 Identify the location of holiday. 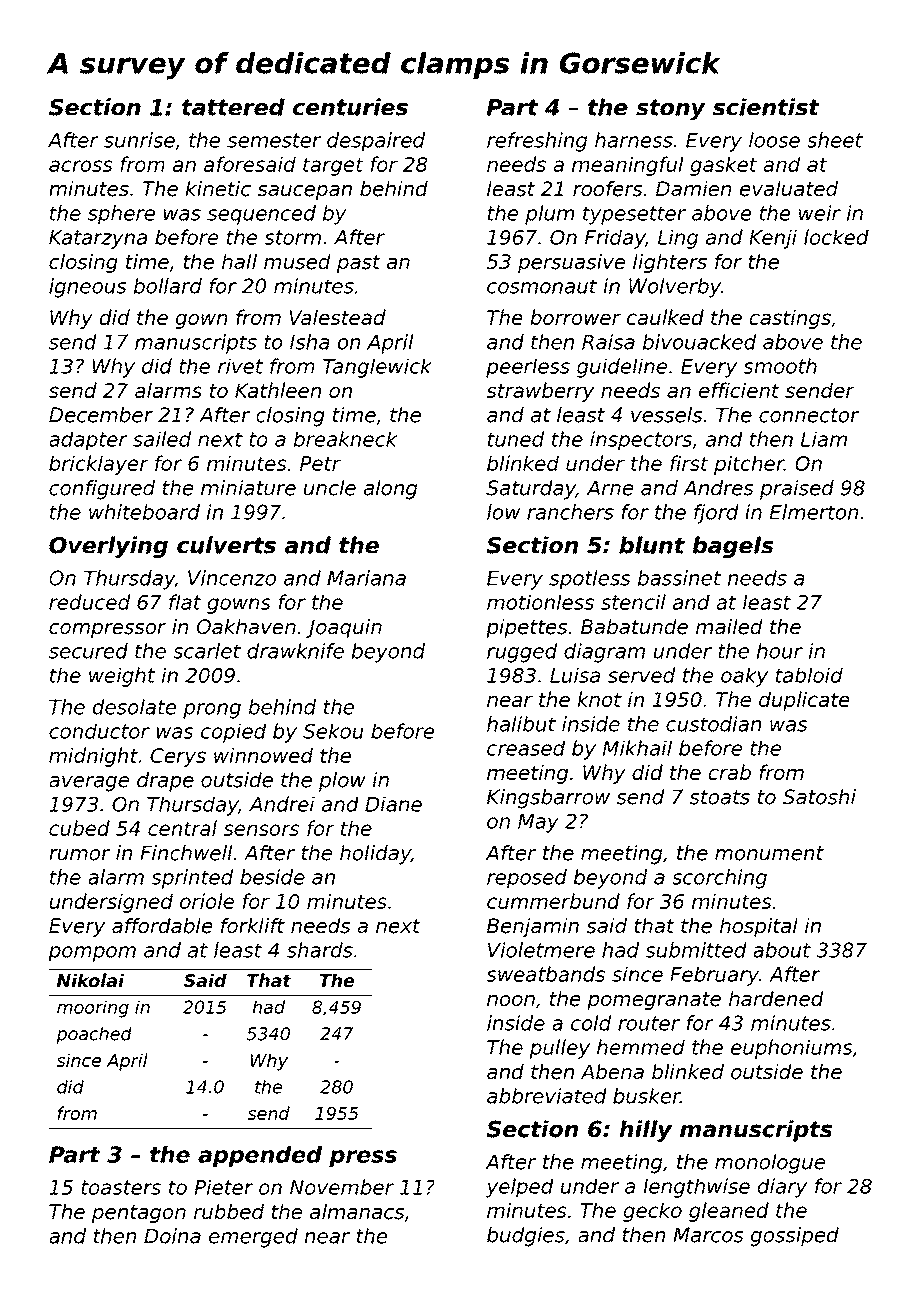
(375, 855).
